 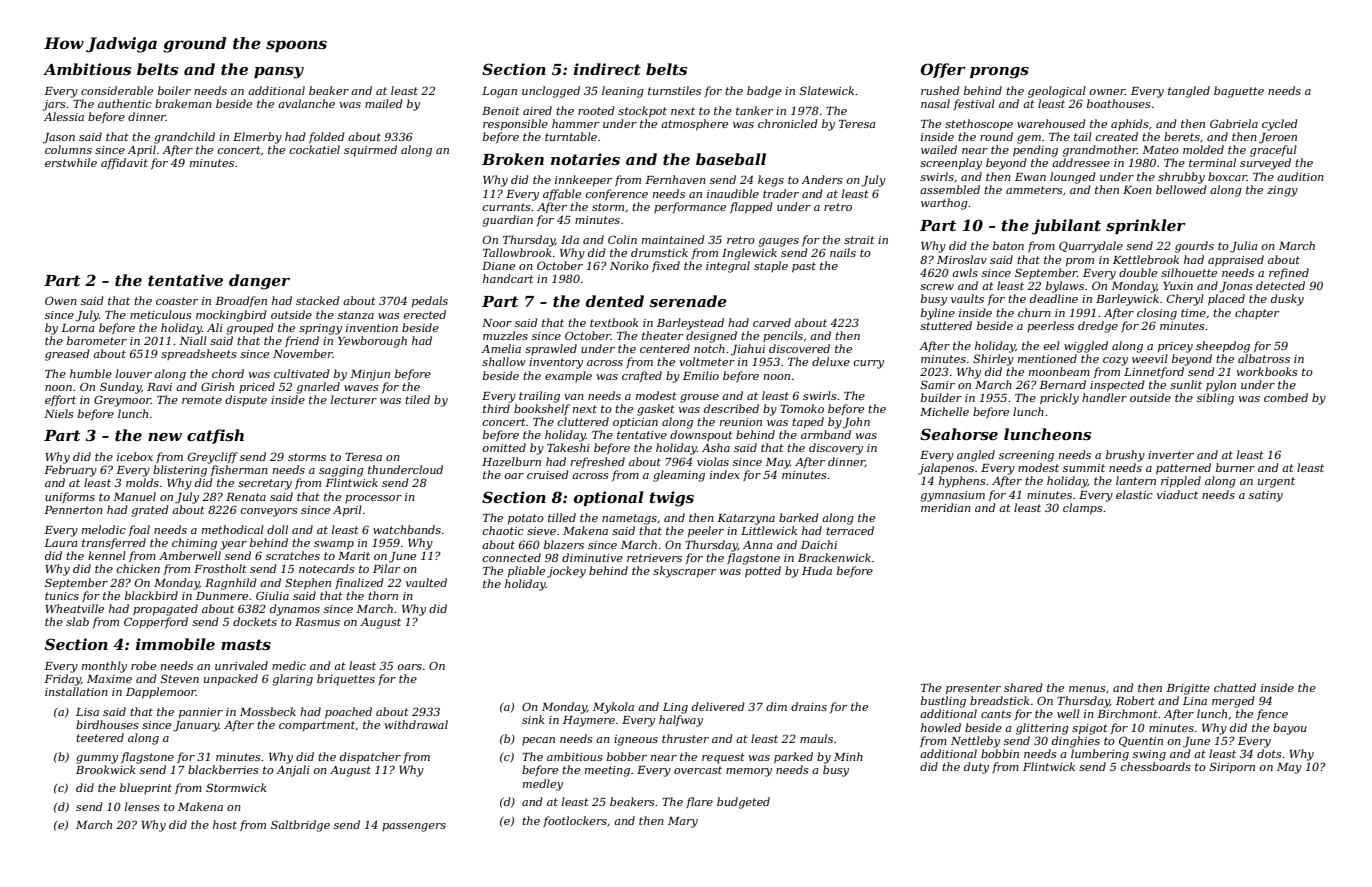 What do you see at coordinates (683, 822) in the screenshot?
I see `Mary` at bounding box center [683, 822].
